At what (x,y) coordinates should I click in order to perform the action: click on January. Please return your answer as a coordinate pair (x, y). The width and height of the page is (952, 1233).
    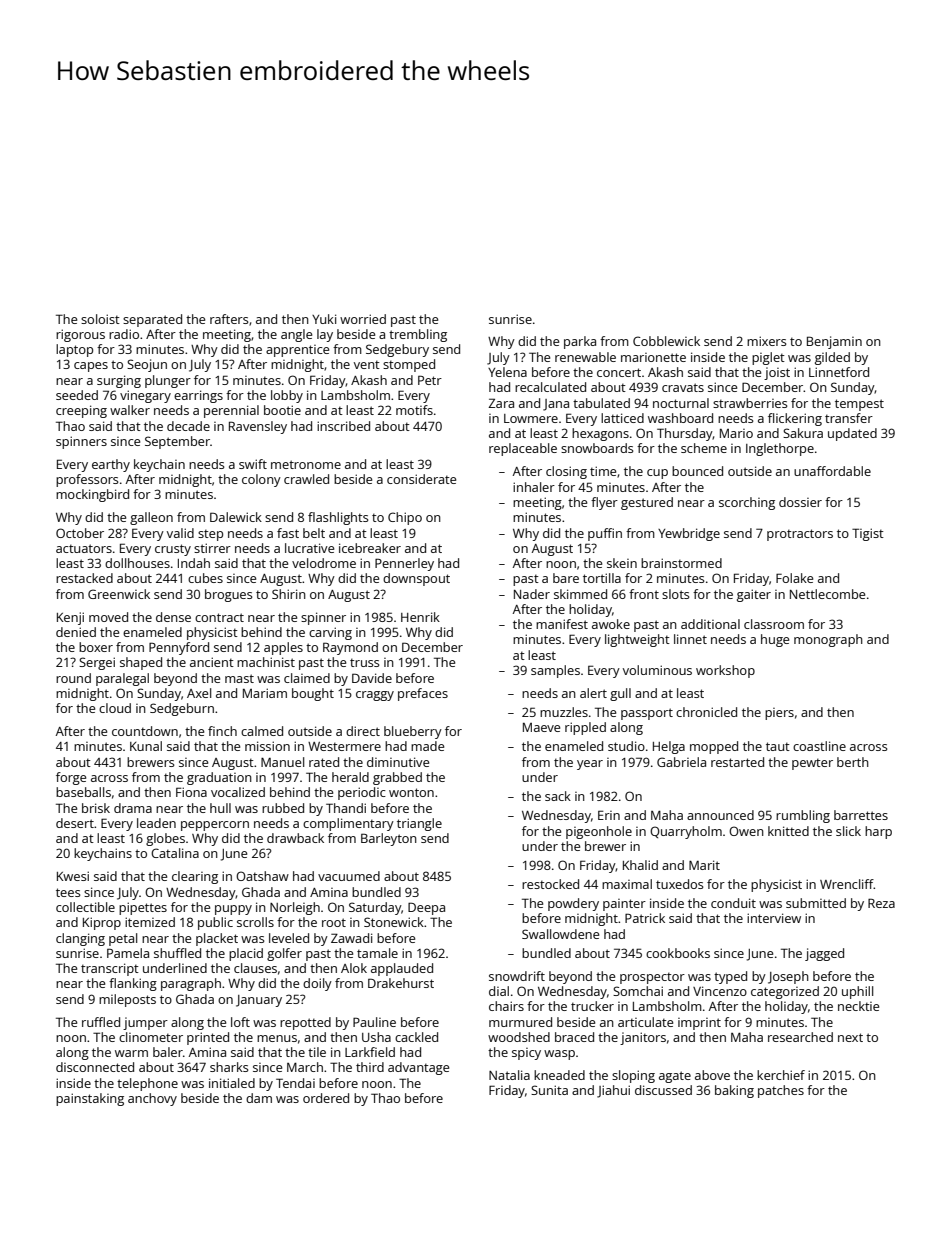
    Looking at the image, I should click on (259, 1001).
